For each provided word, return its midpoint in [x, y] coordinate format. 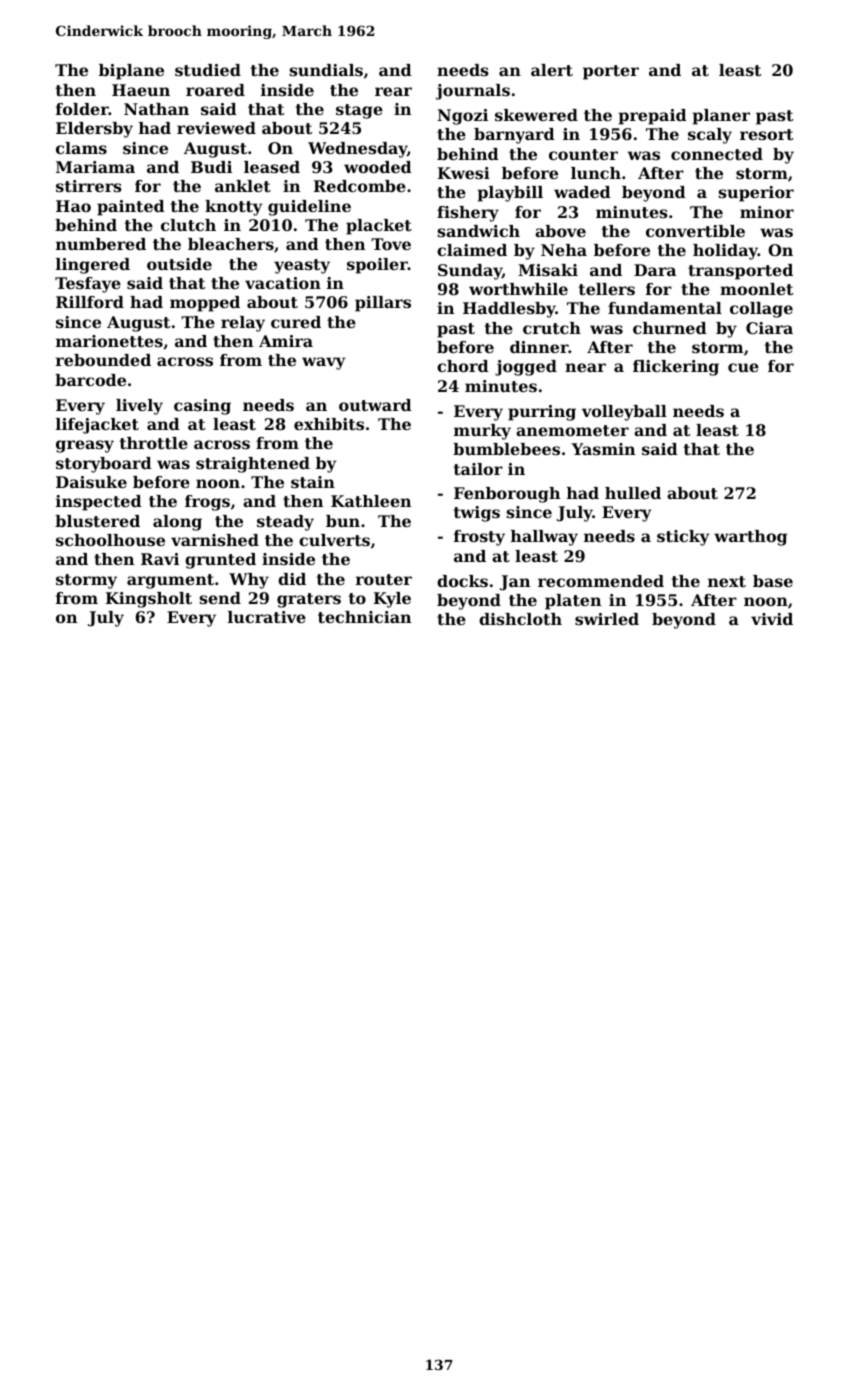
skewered [536, 115]
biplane [131, 72]
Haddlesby [509, 310]
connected [717, 154]
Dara [655, 270]
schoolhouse [110, 540]
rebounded [103, 360]
